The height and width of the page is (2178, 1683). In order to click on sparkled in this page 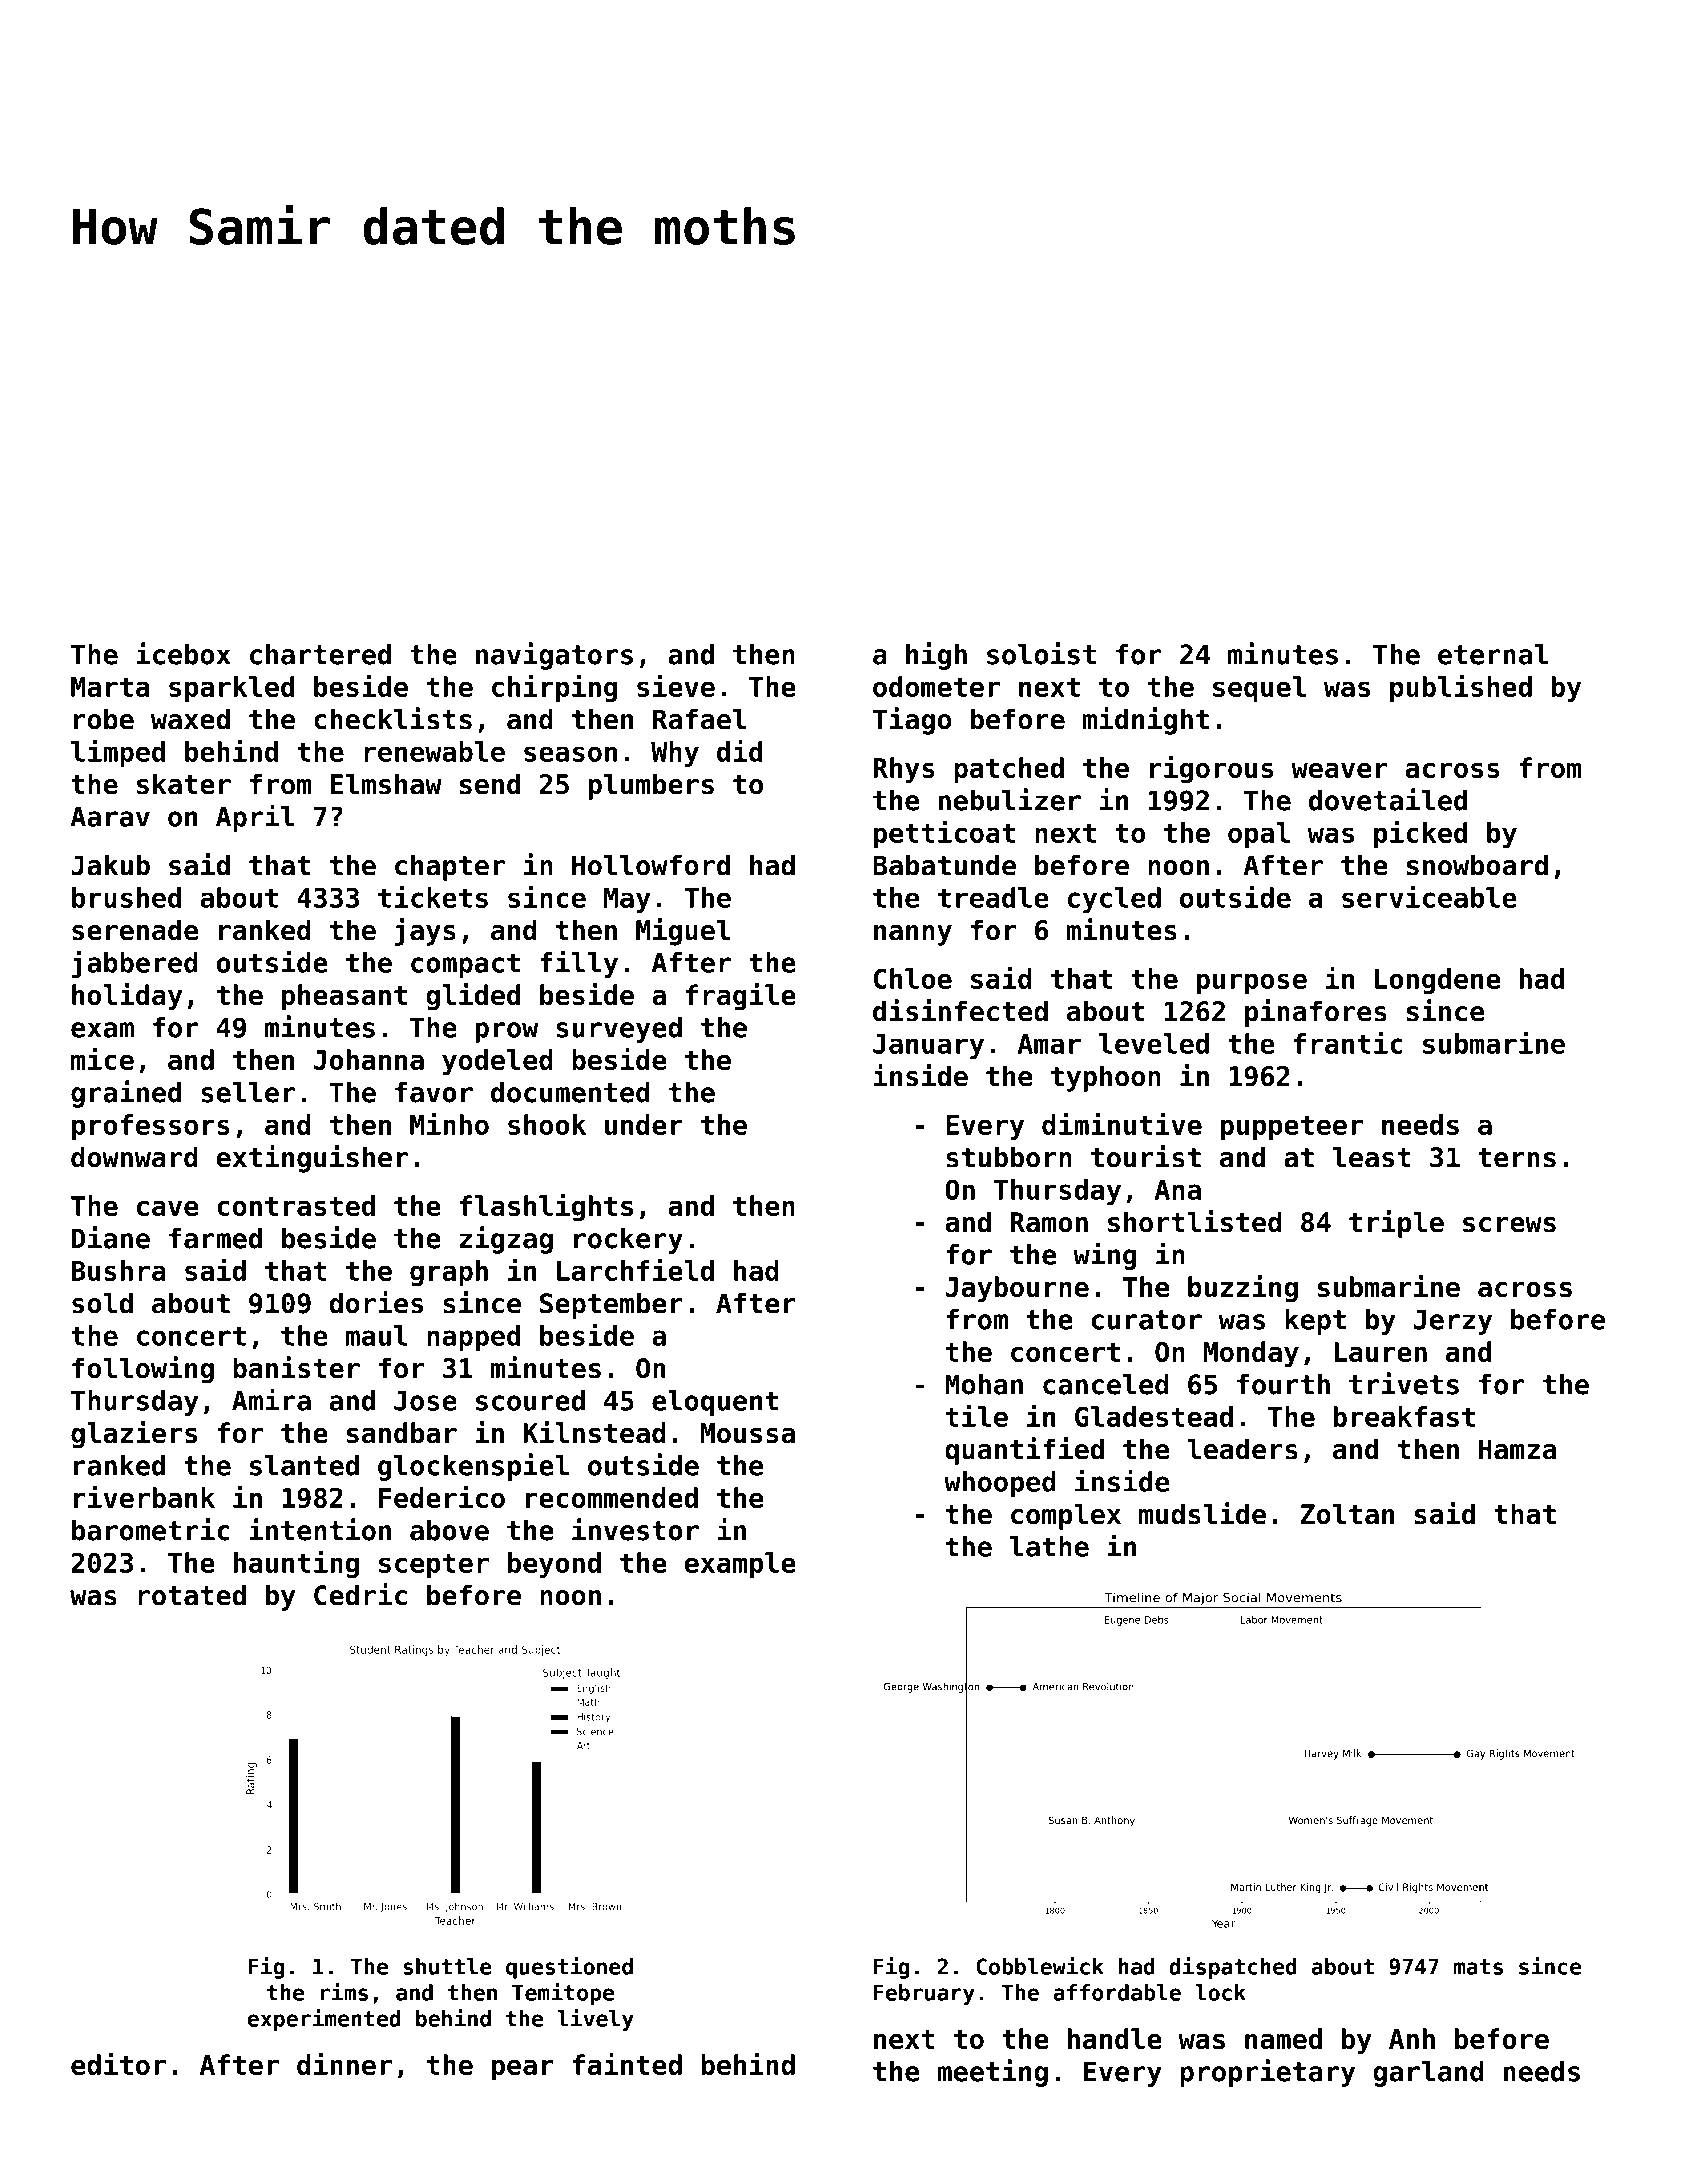, I will do `click(231, 689)`.
